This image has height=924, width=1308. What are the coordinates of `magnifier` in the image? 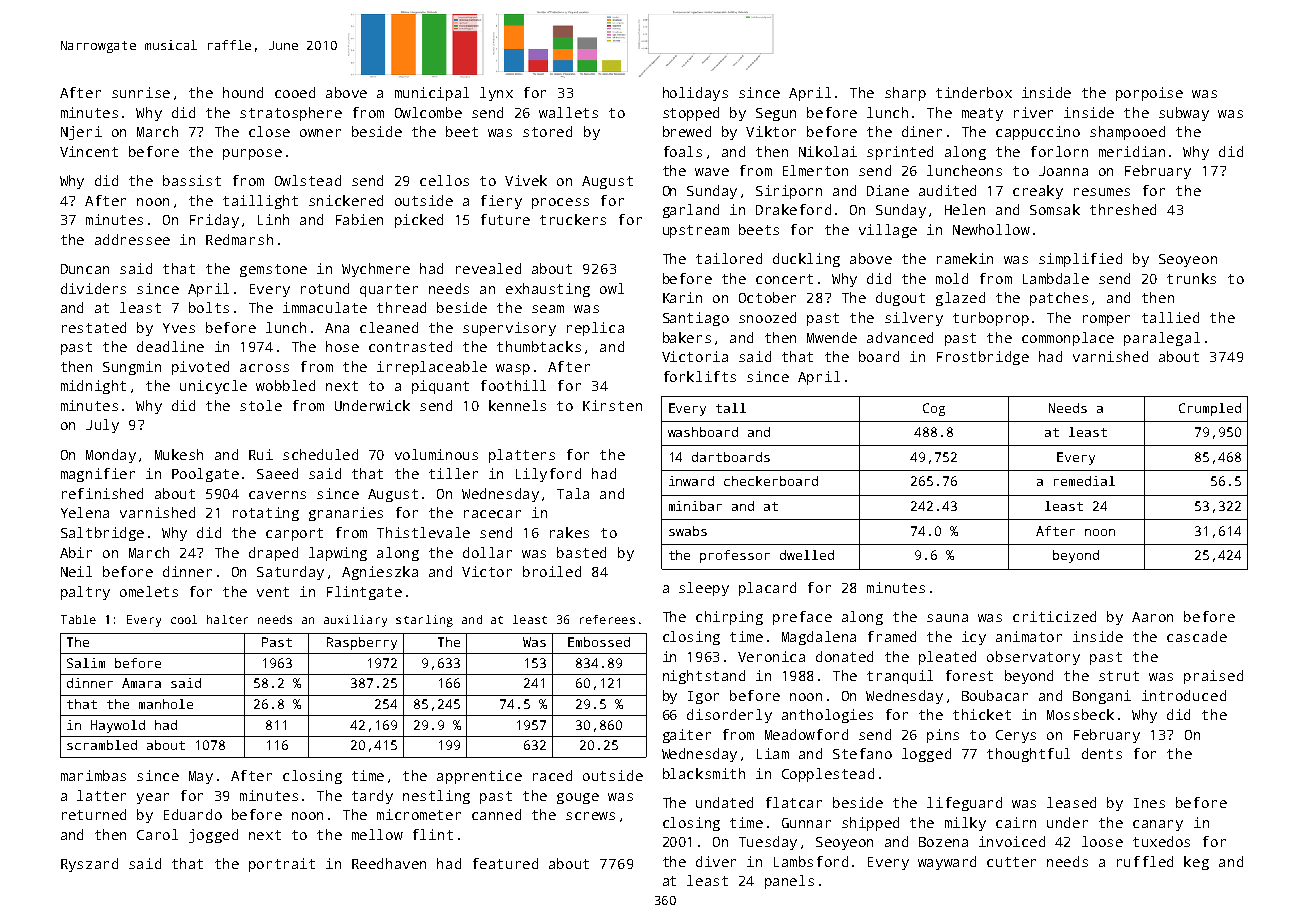 It's located at (98, 475).
